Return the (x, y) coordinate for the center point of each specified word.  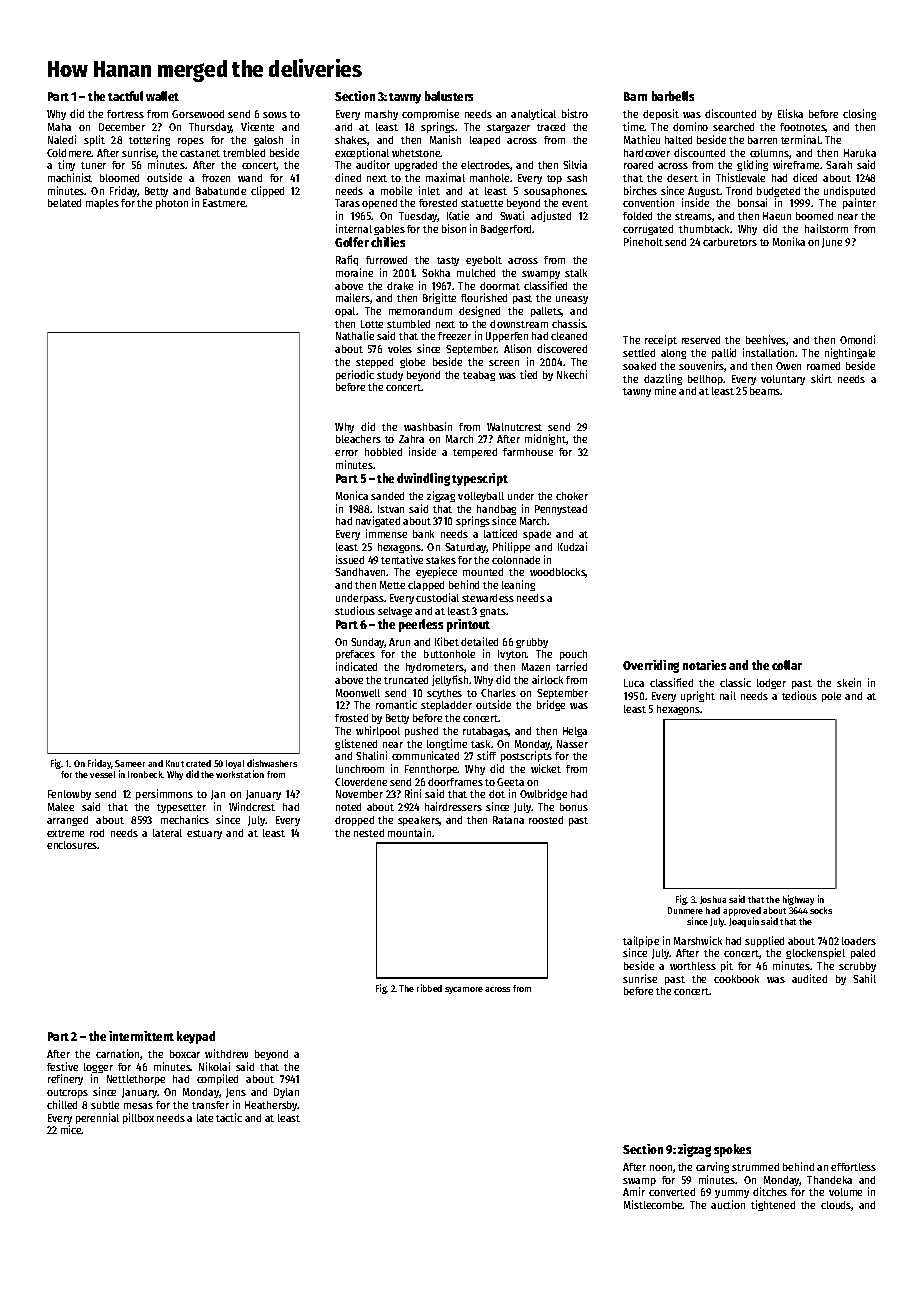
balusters (449, 96)
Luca (634, 683)
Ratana (508, 820)
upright (698, 696)
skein (849, 682)
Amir (634, 1191)
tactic (229, 1117)
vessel (102, 774)
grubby (532, 643)
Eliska (790, 113)
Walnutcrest (514, 427)
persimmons (164, 794)
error (346, 453)
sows (275, 115)
